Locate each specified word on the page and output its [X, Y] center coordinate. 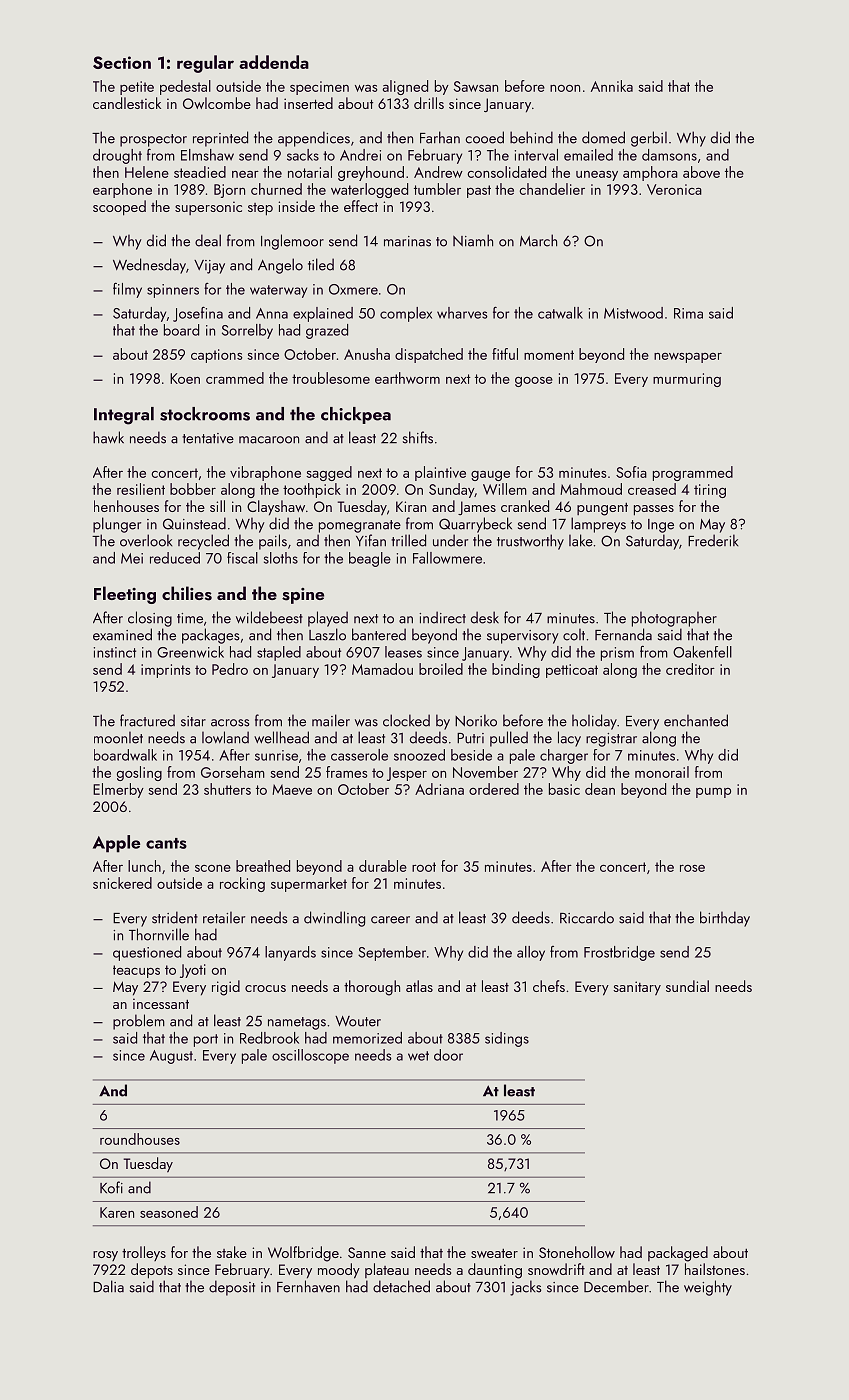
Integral [124, 416]
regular [205, 64]
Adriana [439, 789]
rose [692, 868]
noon [565, 88]
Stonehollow [577, 1252]
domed [603, 137]
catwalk [560, 313]
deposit [232, 1288]
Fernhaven [308, 1286]
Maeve [292, 789]
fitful [505, 354]
